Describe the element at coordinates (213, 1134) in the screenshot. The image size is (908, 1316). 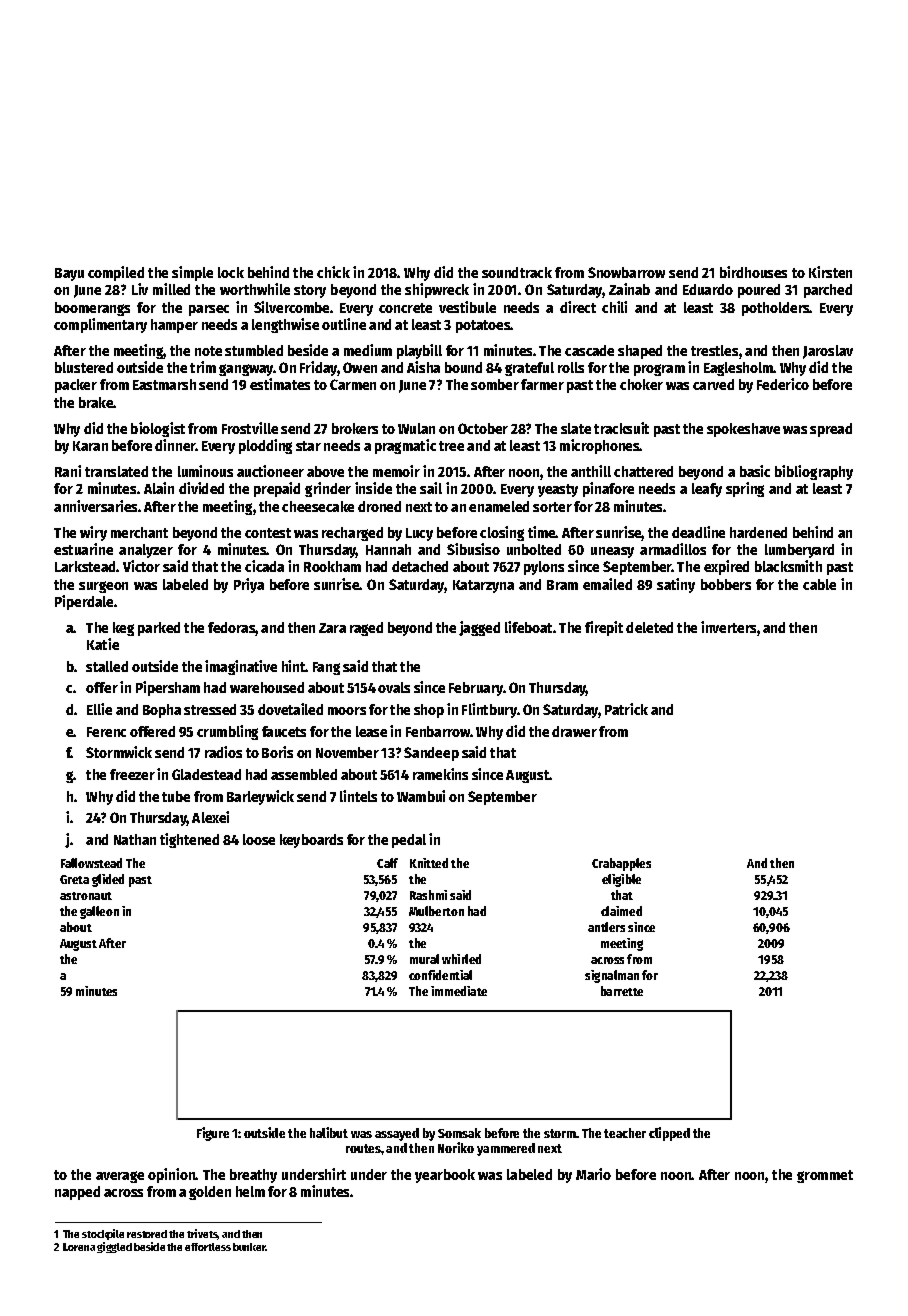
I see `Figure` at that location.
